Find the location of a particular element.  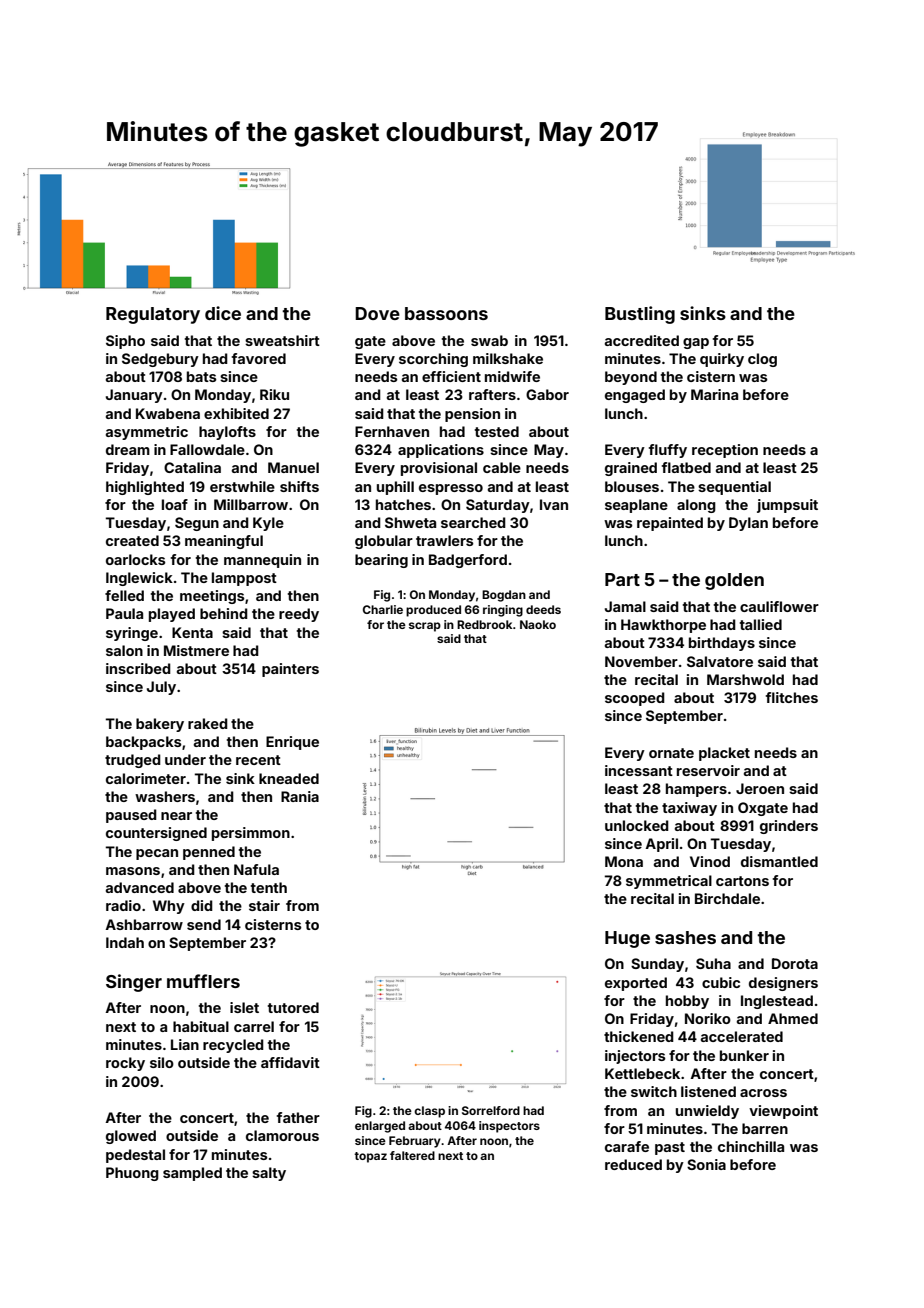

tutored is located at coordinates (293, 1007).
